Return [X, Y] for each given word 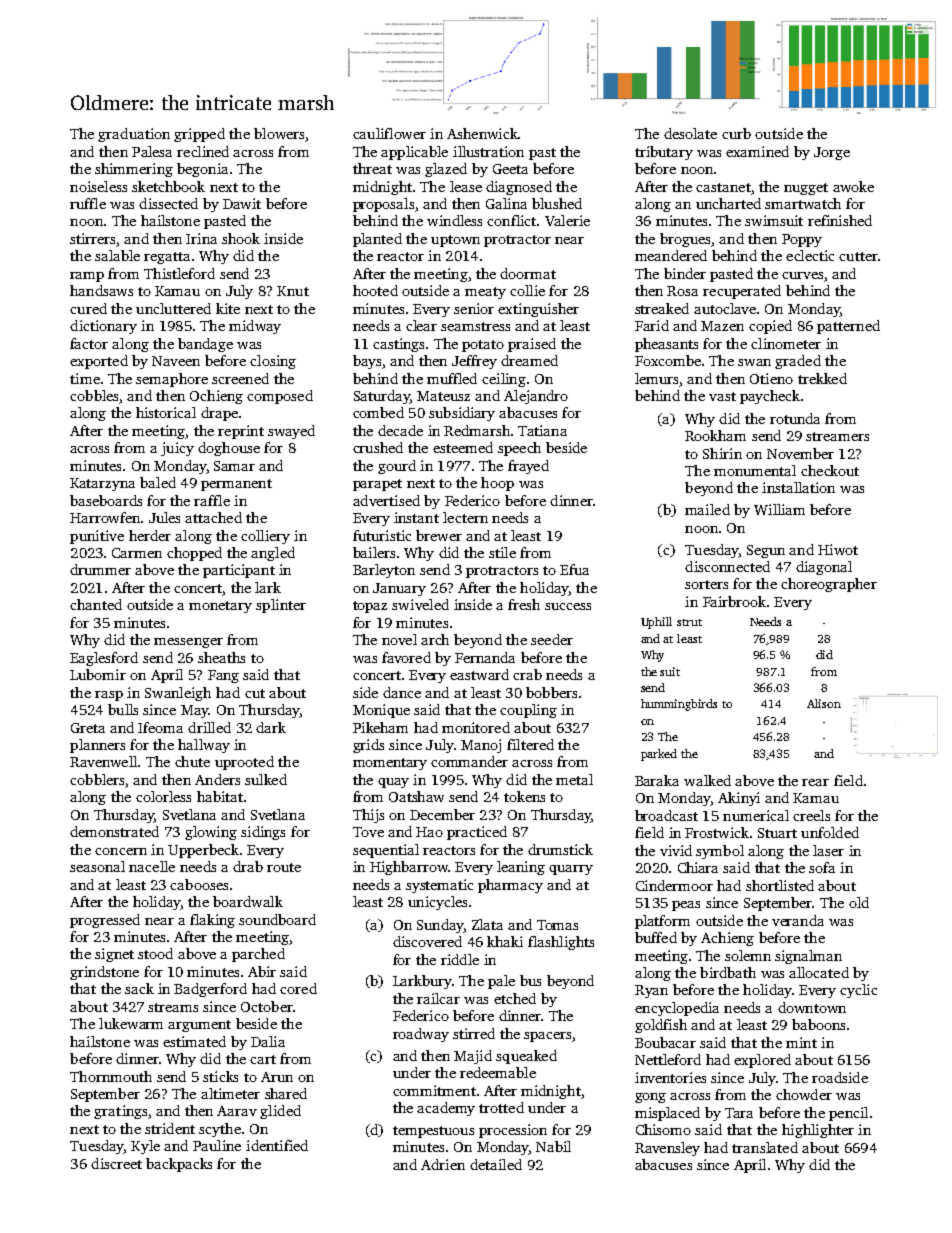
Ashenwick [482, 133]
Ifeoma [160, 727]
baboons [818, 1024]
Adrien [443, 1164]
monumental [755, 470]
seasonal [97, 866]
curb [736, 133]
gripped [199, 135]
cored [298, 988]
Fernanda [485, 657]
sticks [220, 1076]
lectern [465, 517]
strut [689, 622]
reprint [241, 432]
